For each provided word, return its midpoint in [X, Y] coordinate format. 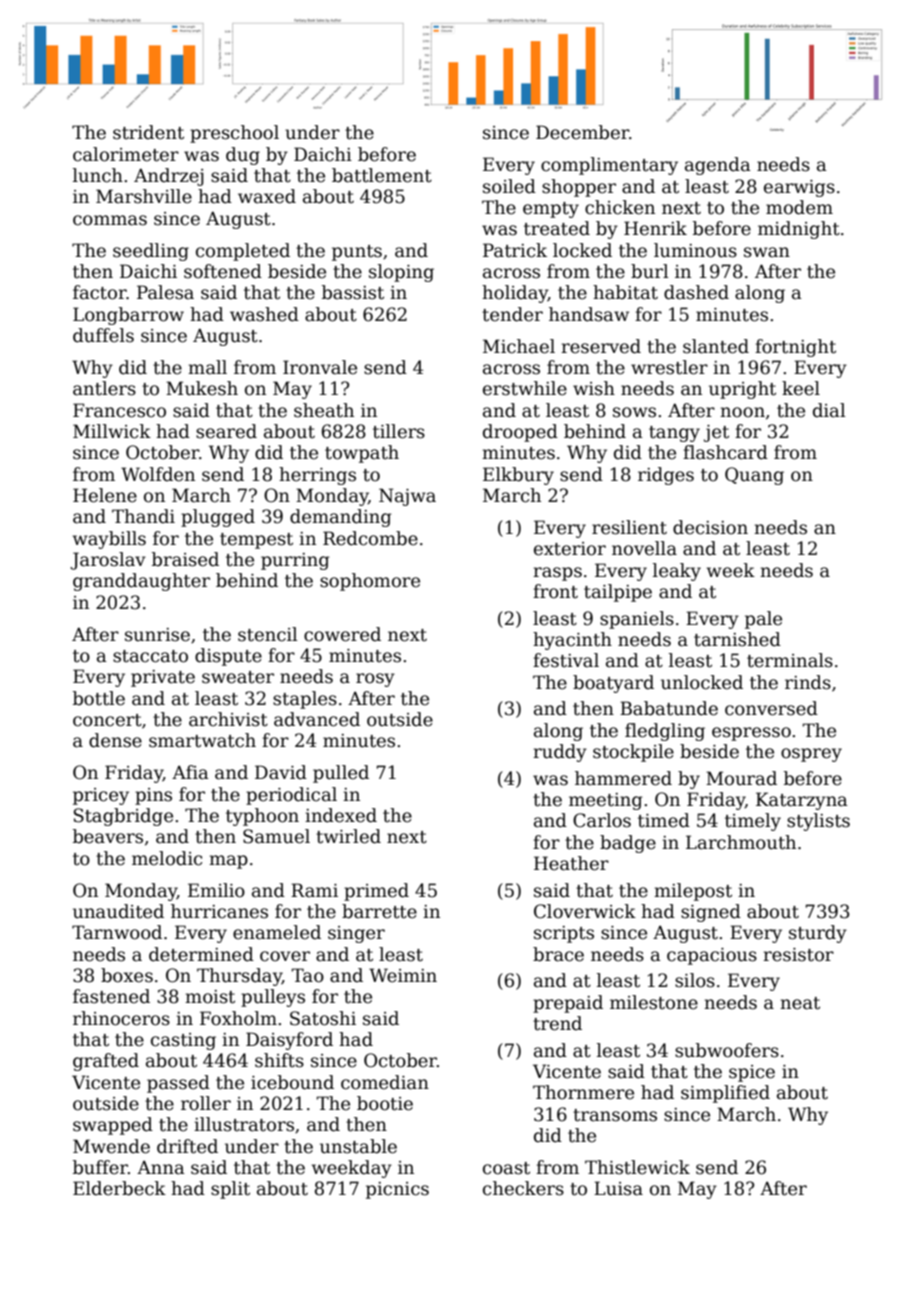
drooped [520, 433]
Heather [571, 863]
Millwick [112, 431]
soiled [509, 186]
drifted [187, 1146]
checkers [523, 1188]
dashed [696, 292]
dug [243, 156]
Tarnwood [117, 932]
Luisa [618, 1188]
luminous [695, 250]
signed [711, 913]
